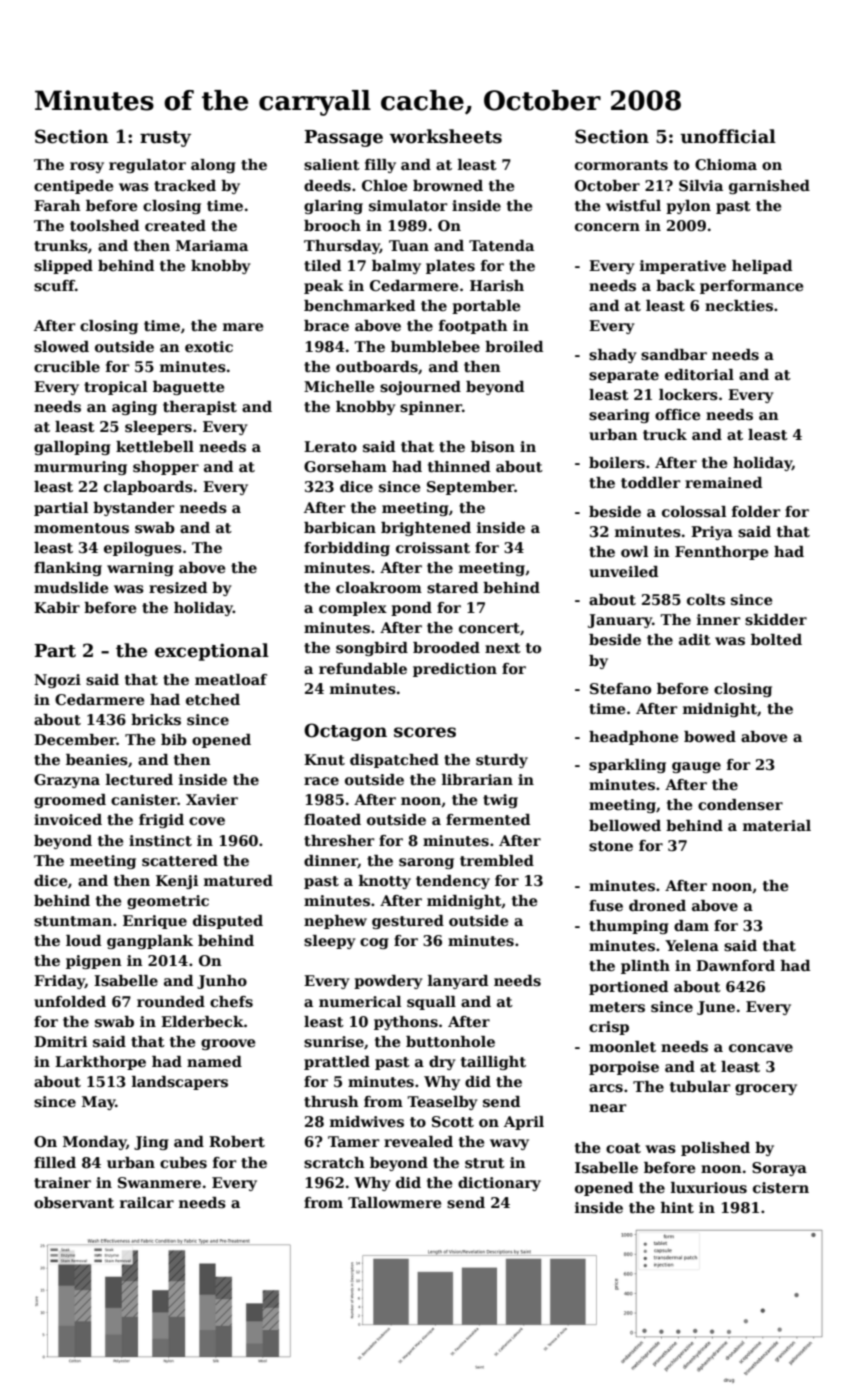 The width and height of the screenshot is (849, 1400). What do you see at coordinates (396, 267) in the screenshot?
I see `balmy` at bounding box center [396, 267].
